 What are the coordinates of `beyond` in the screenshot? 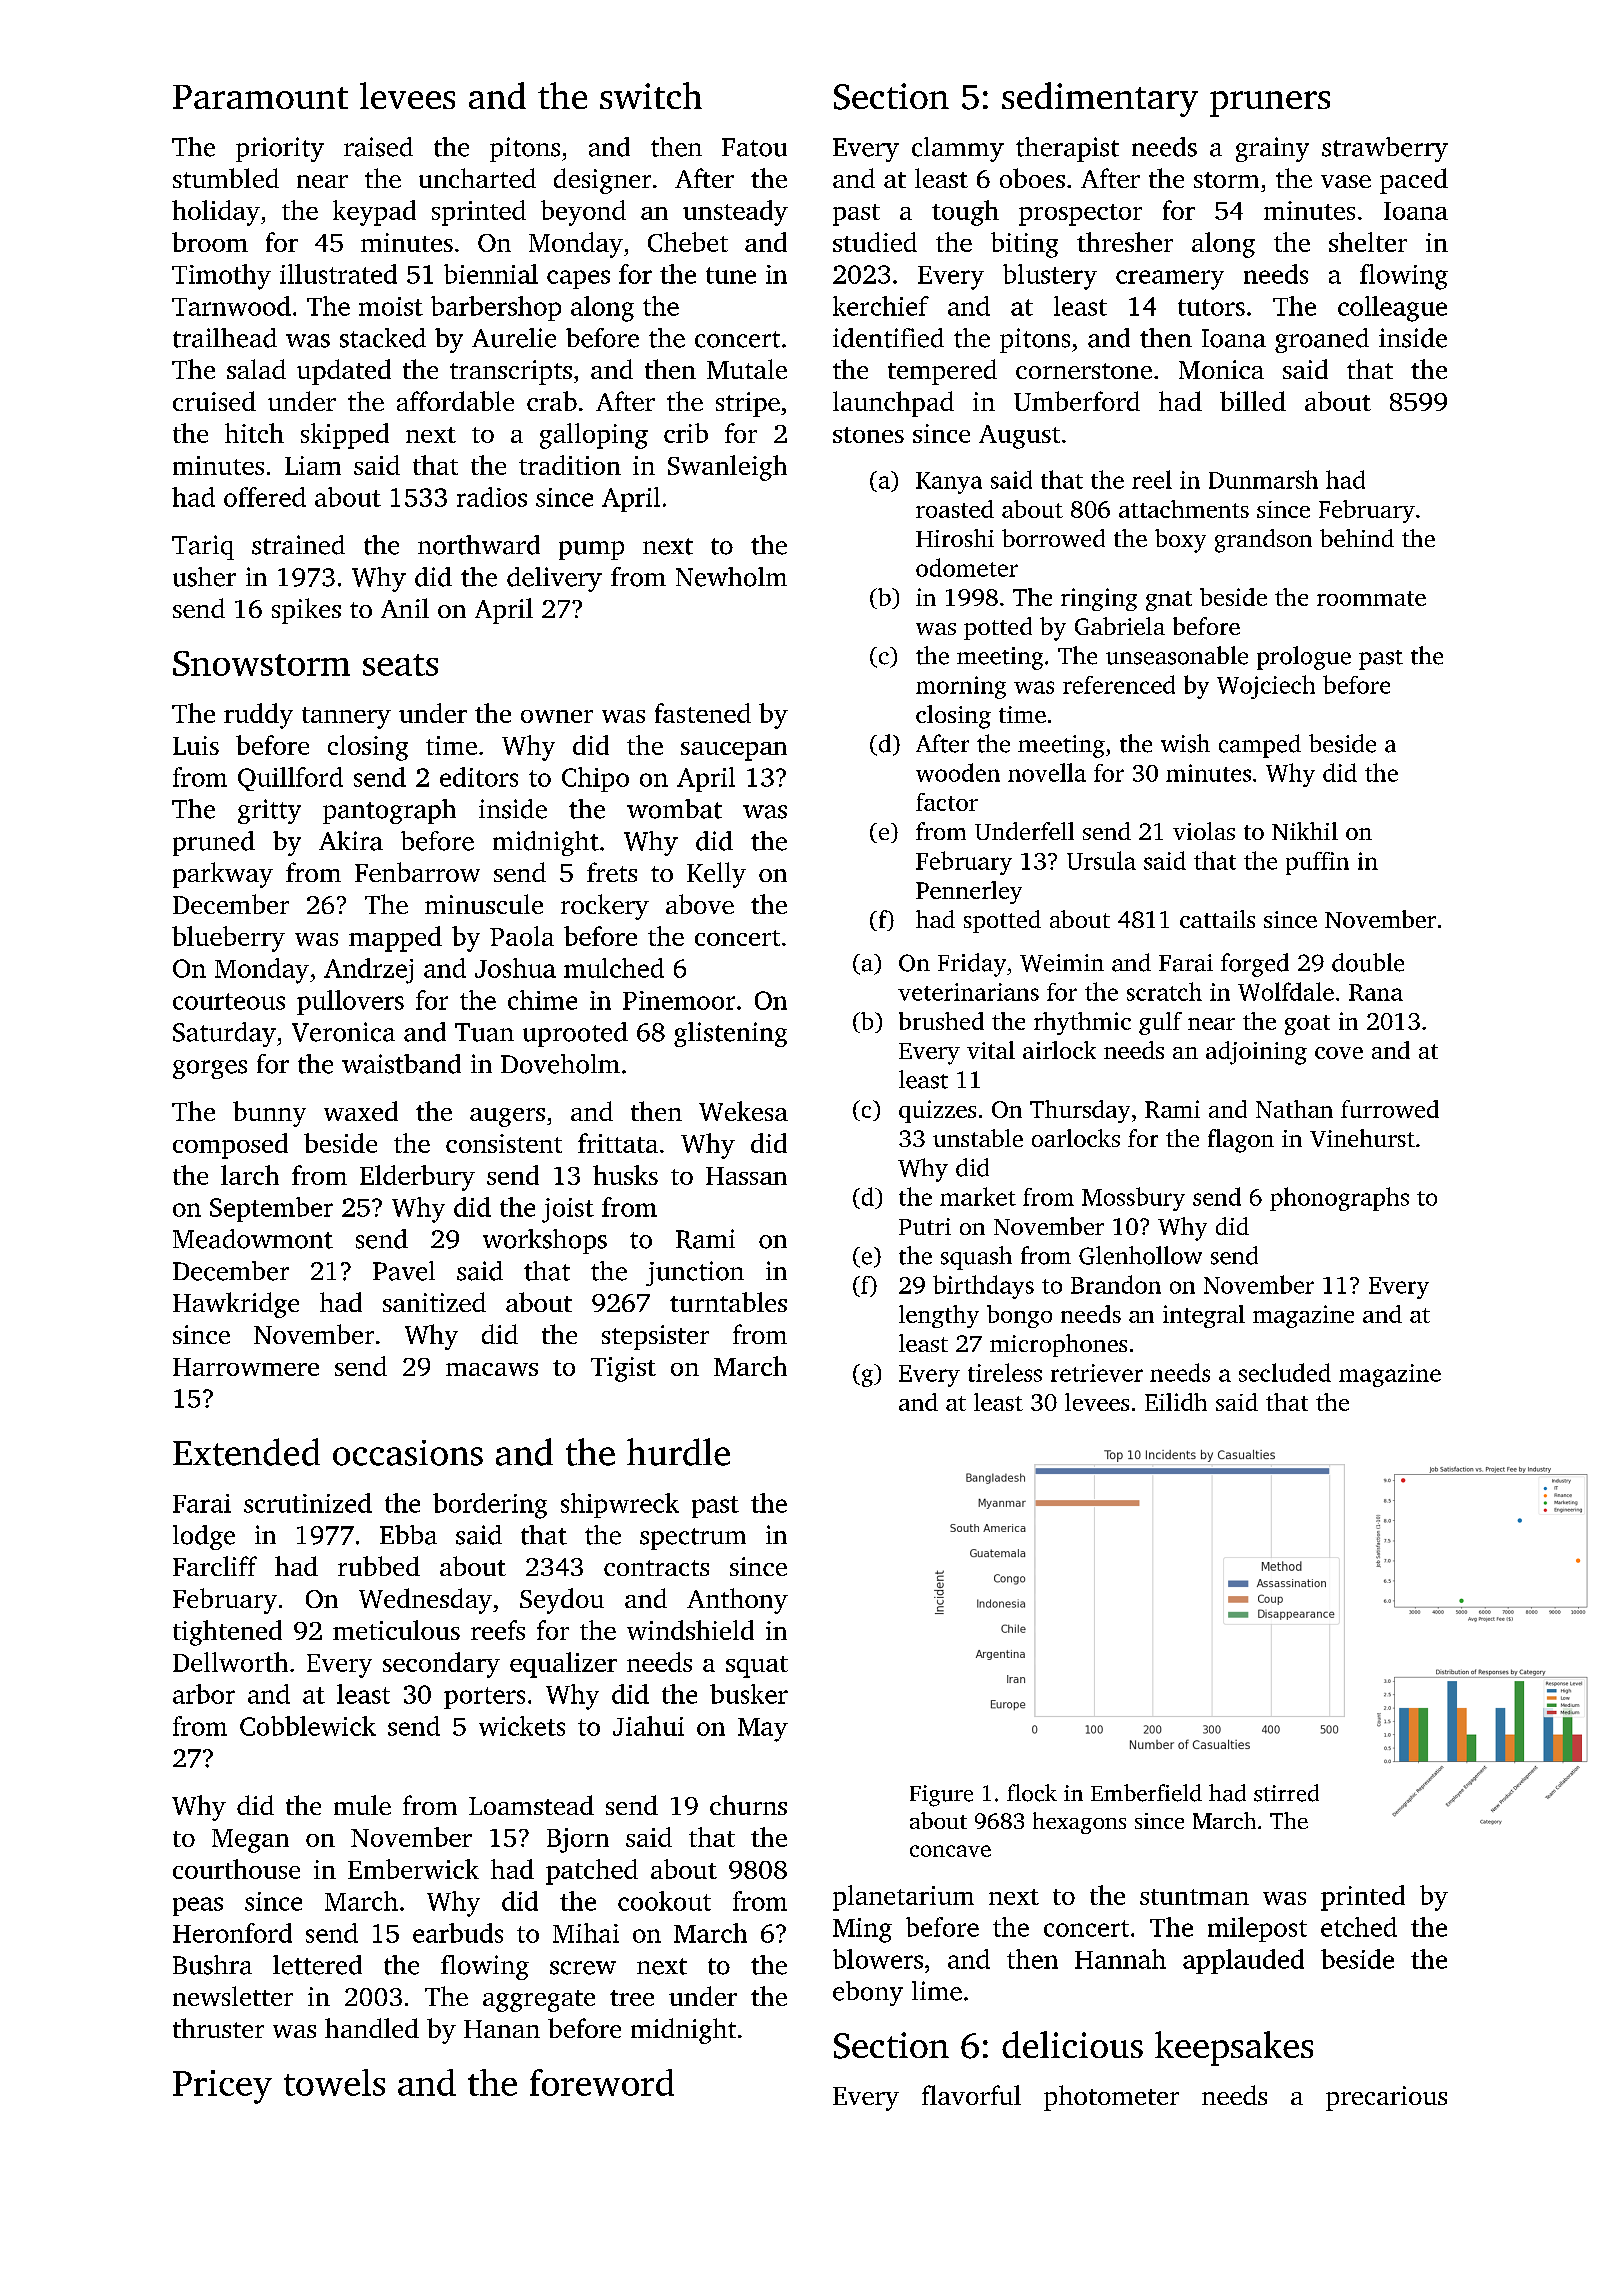 It's located at (583, 213).
